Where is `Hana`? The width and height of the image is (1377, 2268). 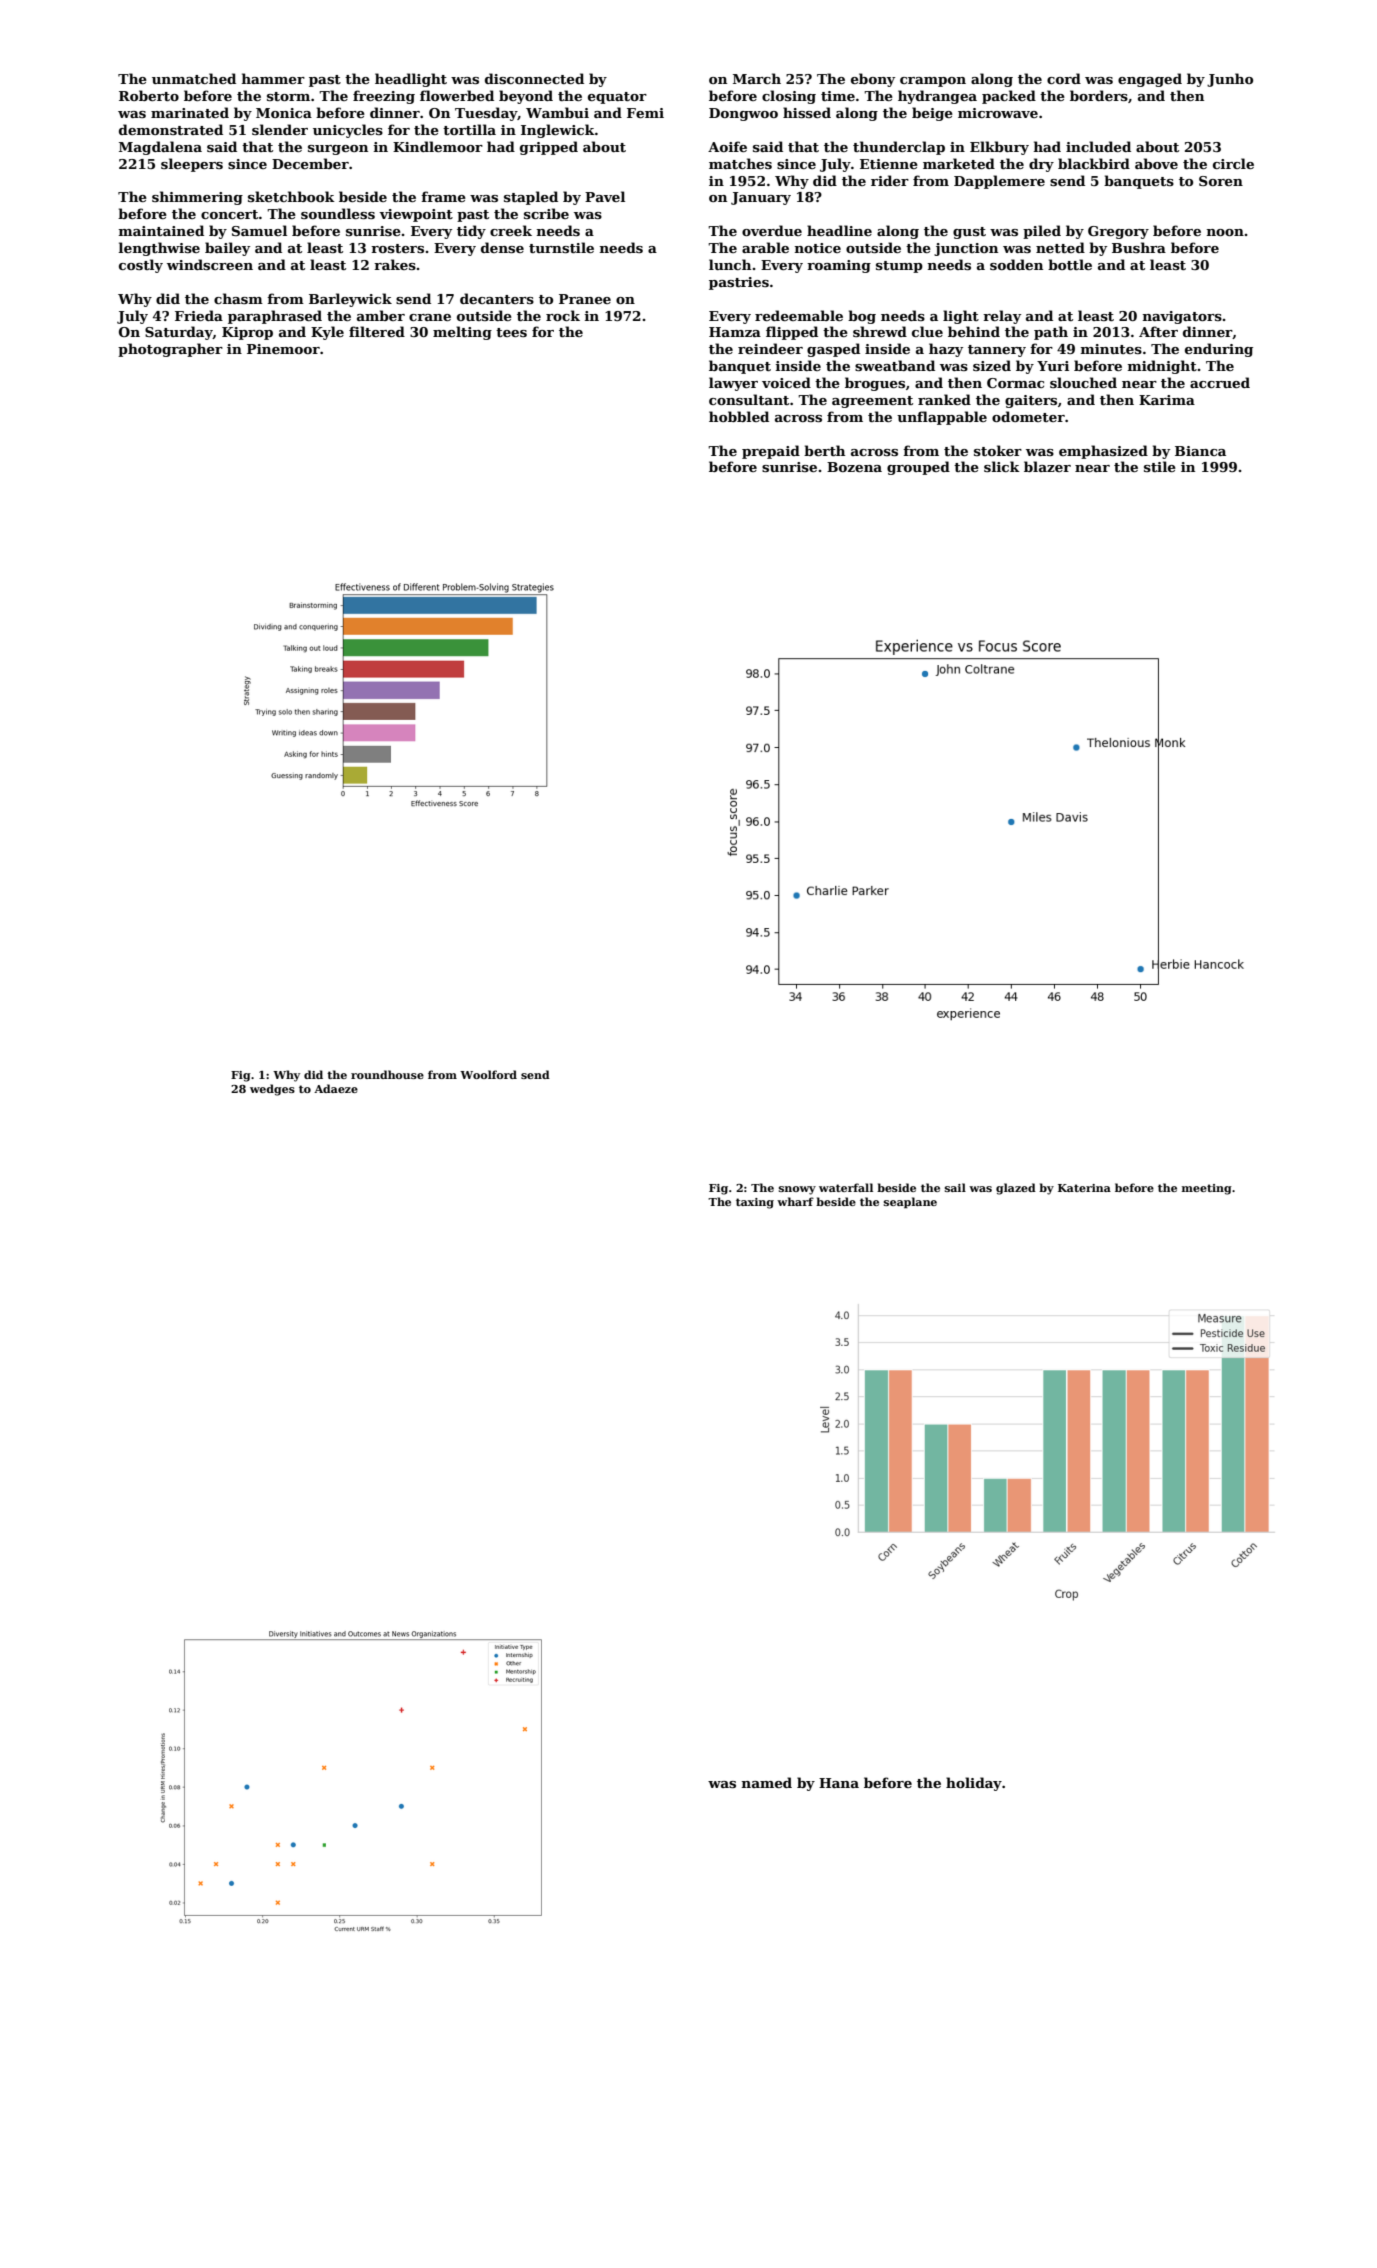
Hana is located at coordinates (839, 1783).
